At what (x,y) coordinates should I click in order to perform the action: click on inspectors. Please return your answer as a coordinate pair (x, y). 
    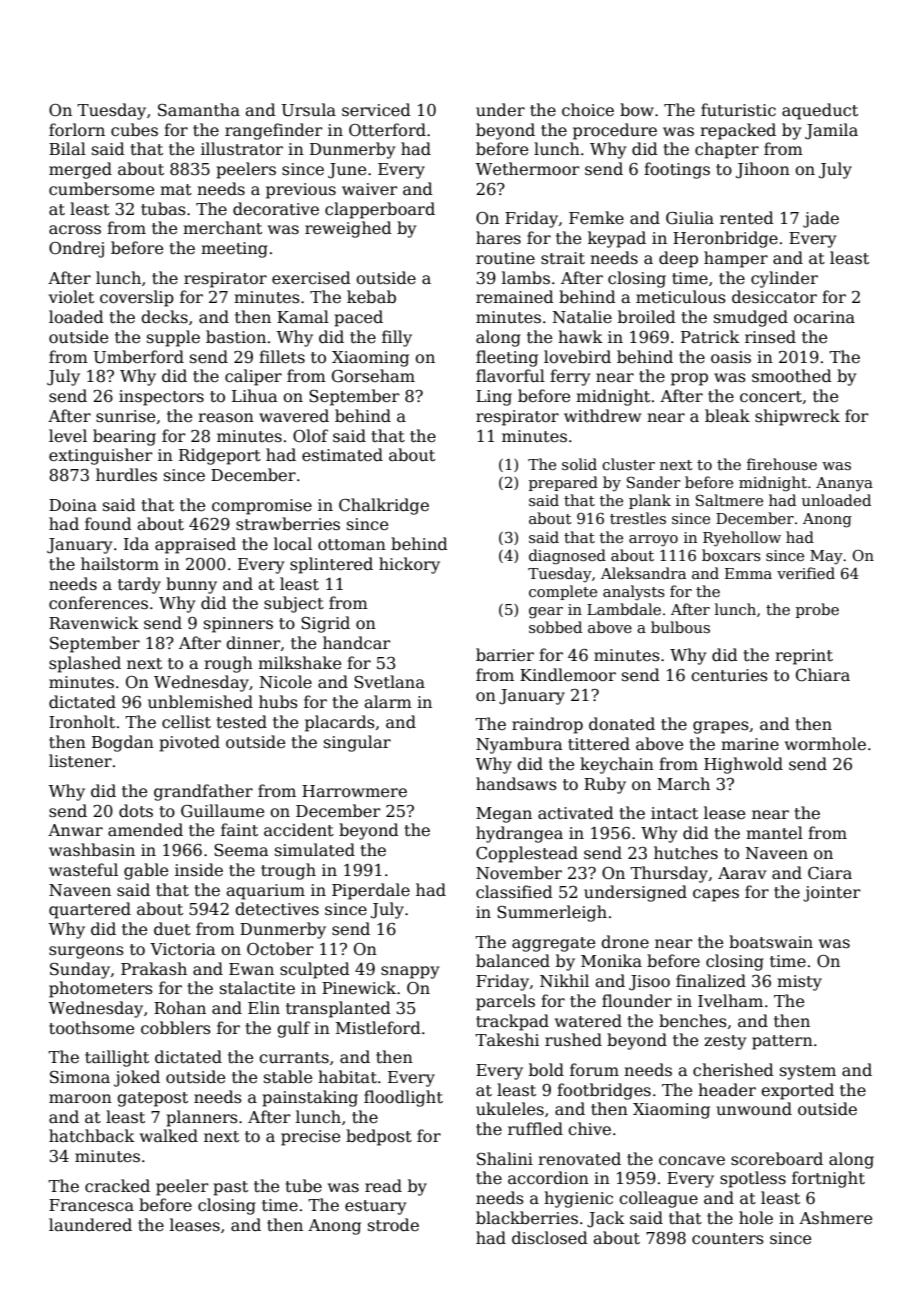
    Looking at the image, I should click on (161, 398).
